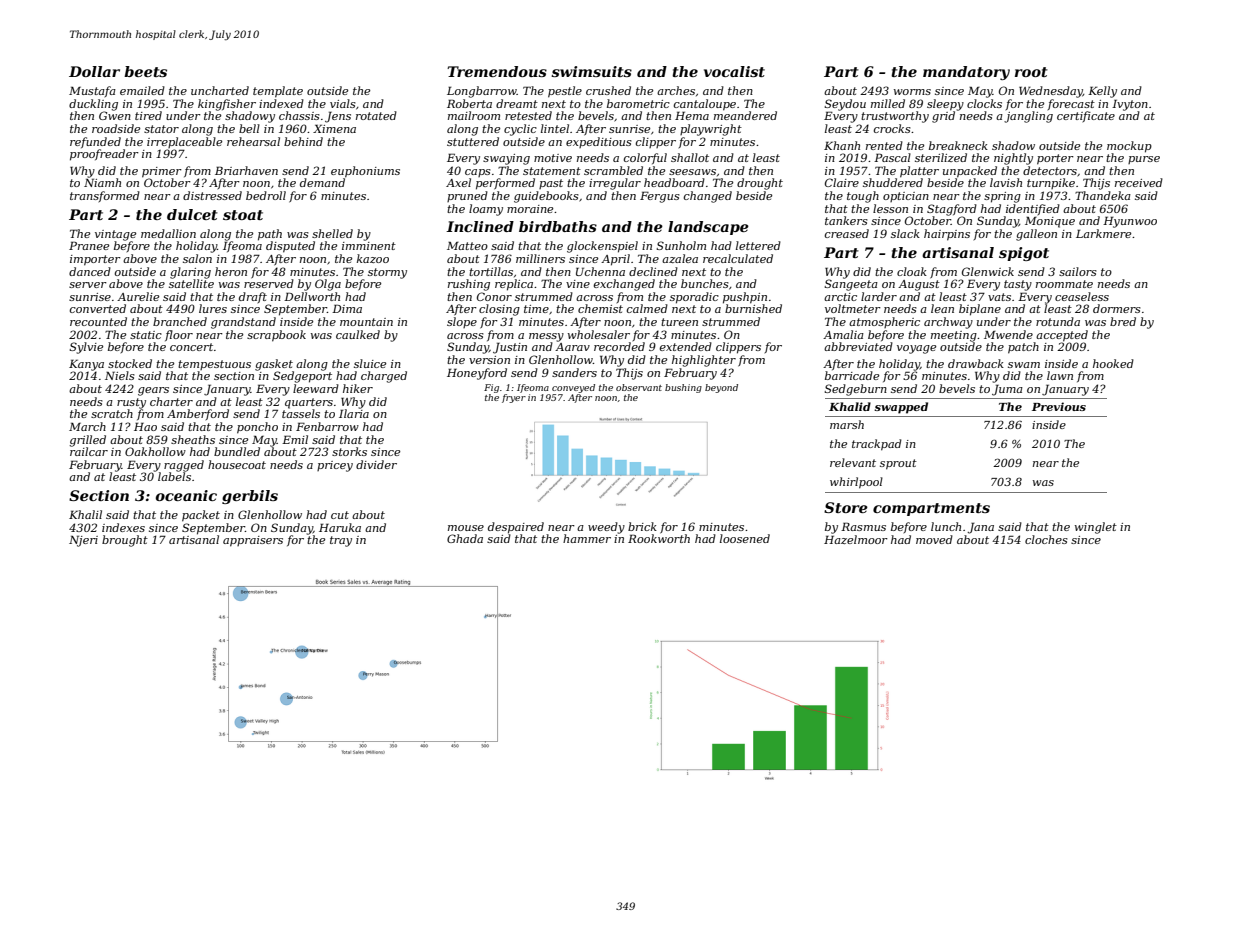 This image has width=1233, height=952. I want to click on Dollar, so click(94, 71).
